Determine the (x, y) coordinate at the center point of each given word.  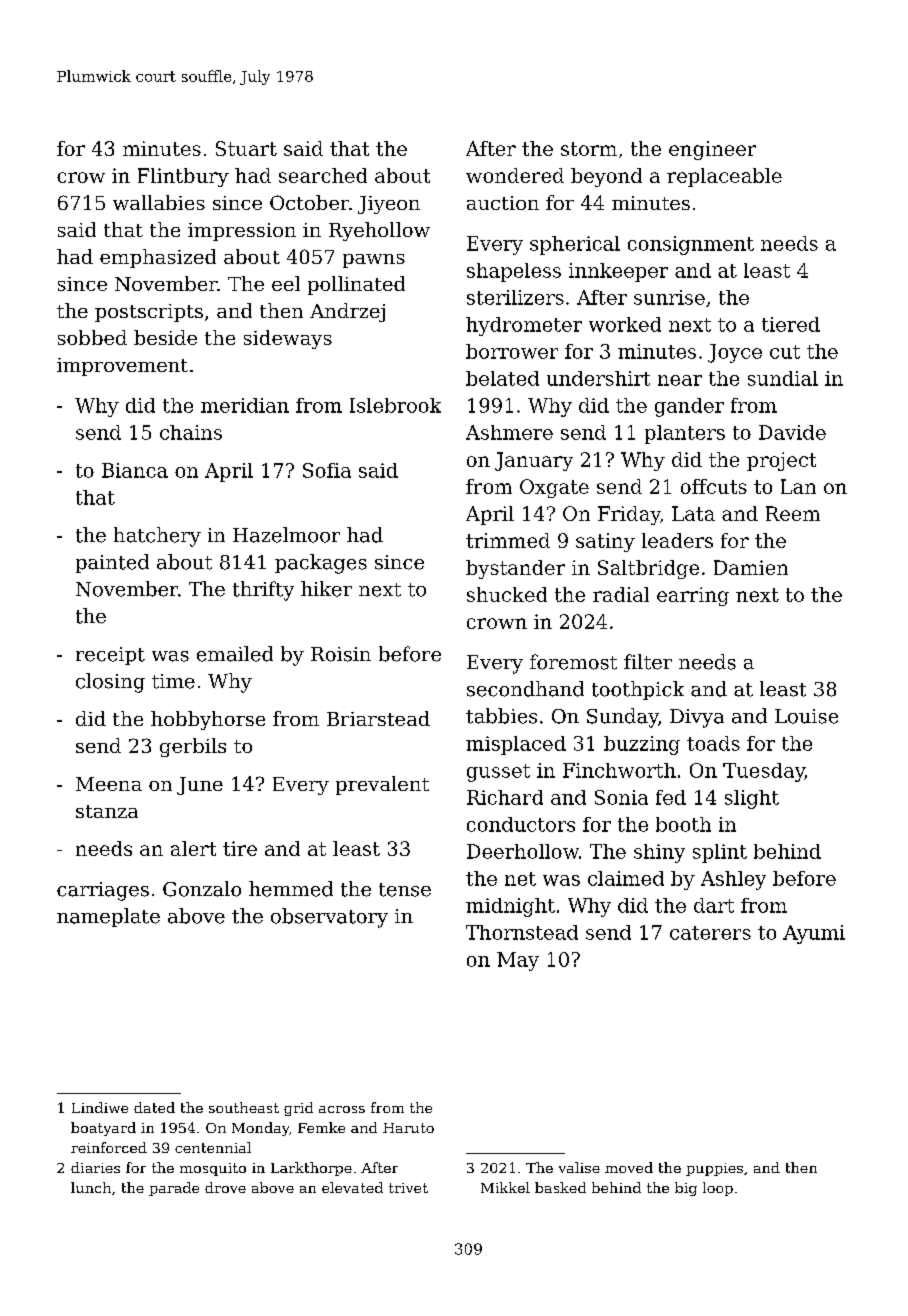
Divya (697, 718)
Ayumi (814, 934)
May (518, 961)
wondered (515, 175)
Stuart (246, 148)
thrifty (263, 591)
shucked (507, 594)
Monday (260, 1129)
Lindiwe (100, 1107)
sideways (288, 339)
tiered (791, 324)
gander (689, 407)
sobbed (92, 337)
